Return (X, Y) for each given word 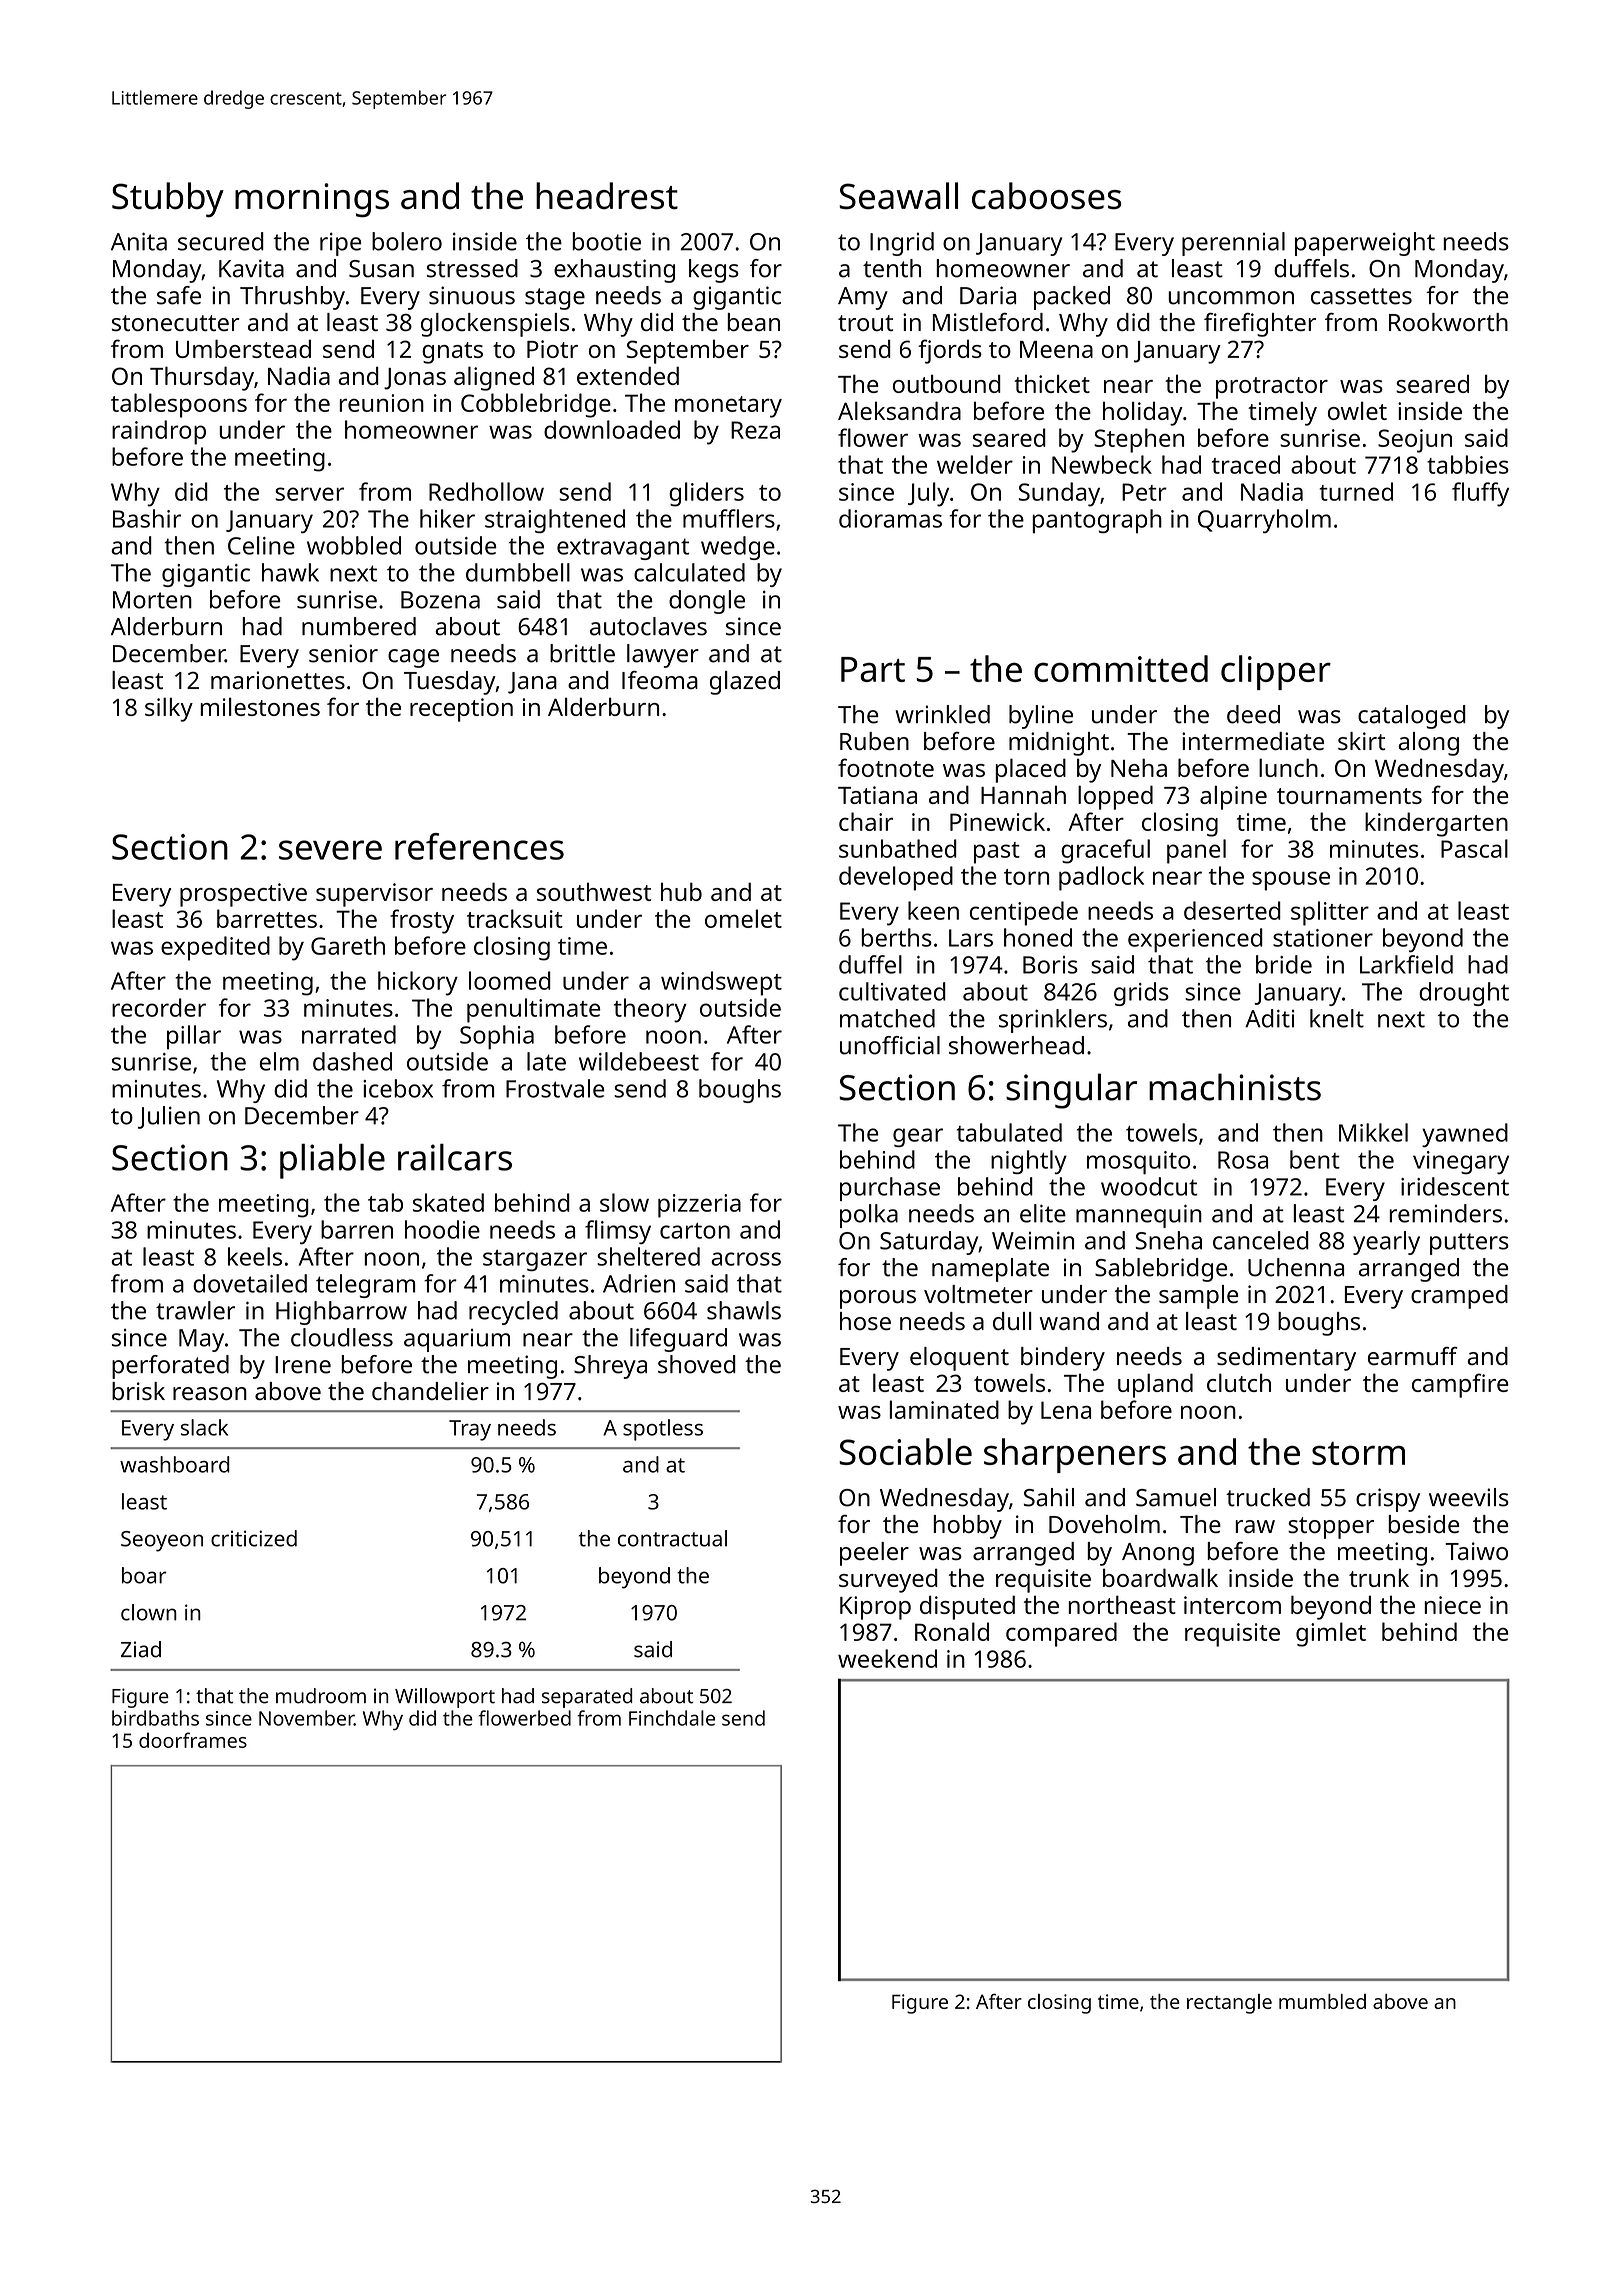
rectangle (1229, 2004)
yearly (1386, 1243)
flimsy (618, 1232)
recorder (159, 1007)
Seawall (898, 195)
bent (1315, 1159)
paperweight (1365, 244)
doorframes (193, 1740)
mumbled (1322, 2001)
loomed (510, 980)
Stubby (168, 199)
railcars (455, 1157)
